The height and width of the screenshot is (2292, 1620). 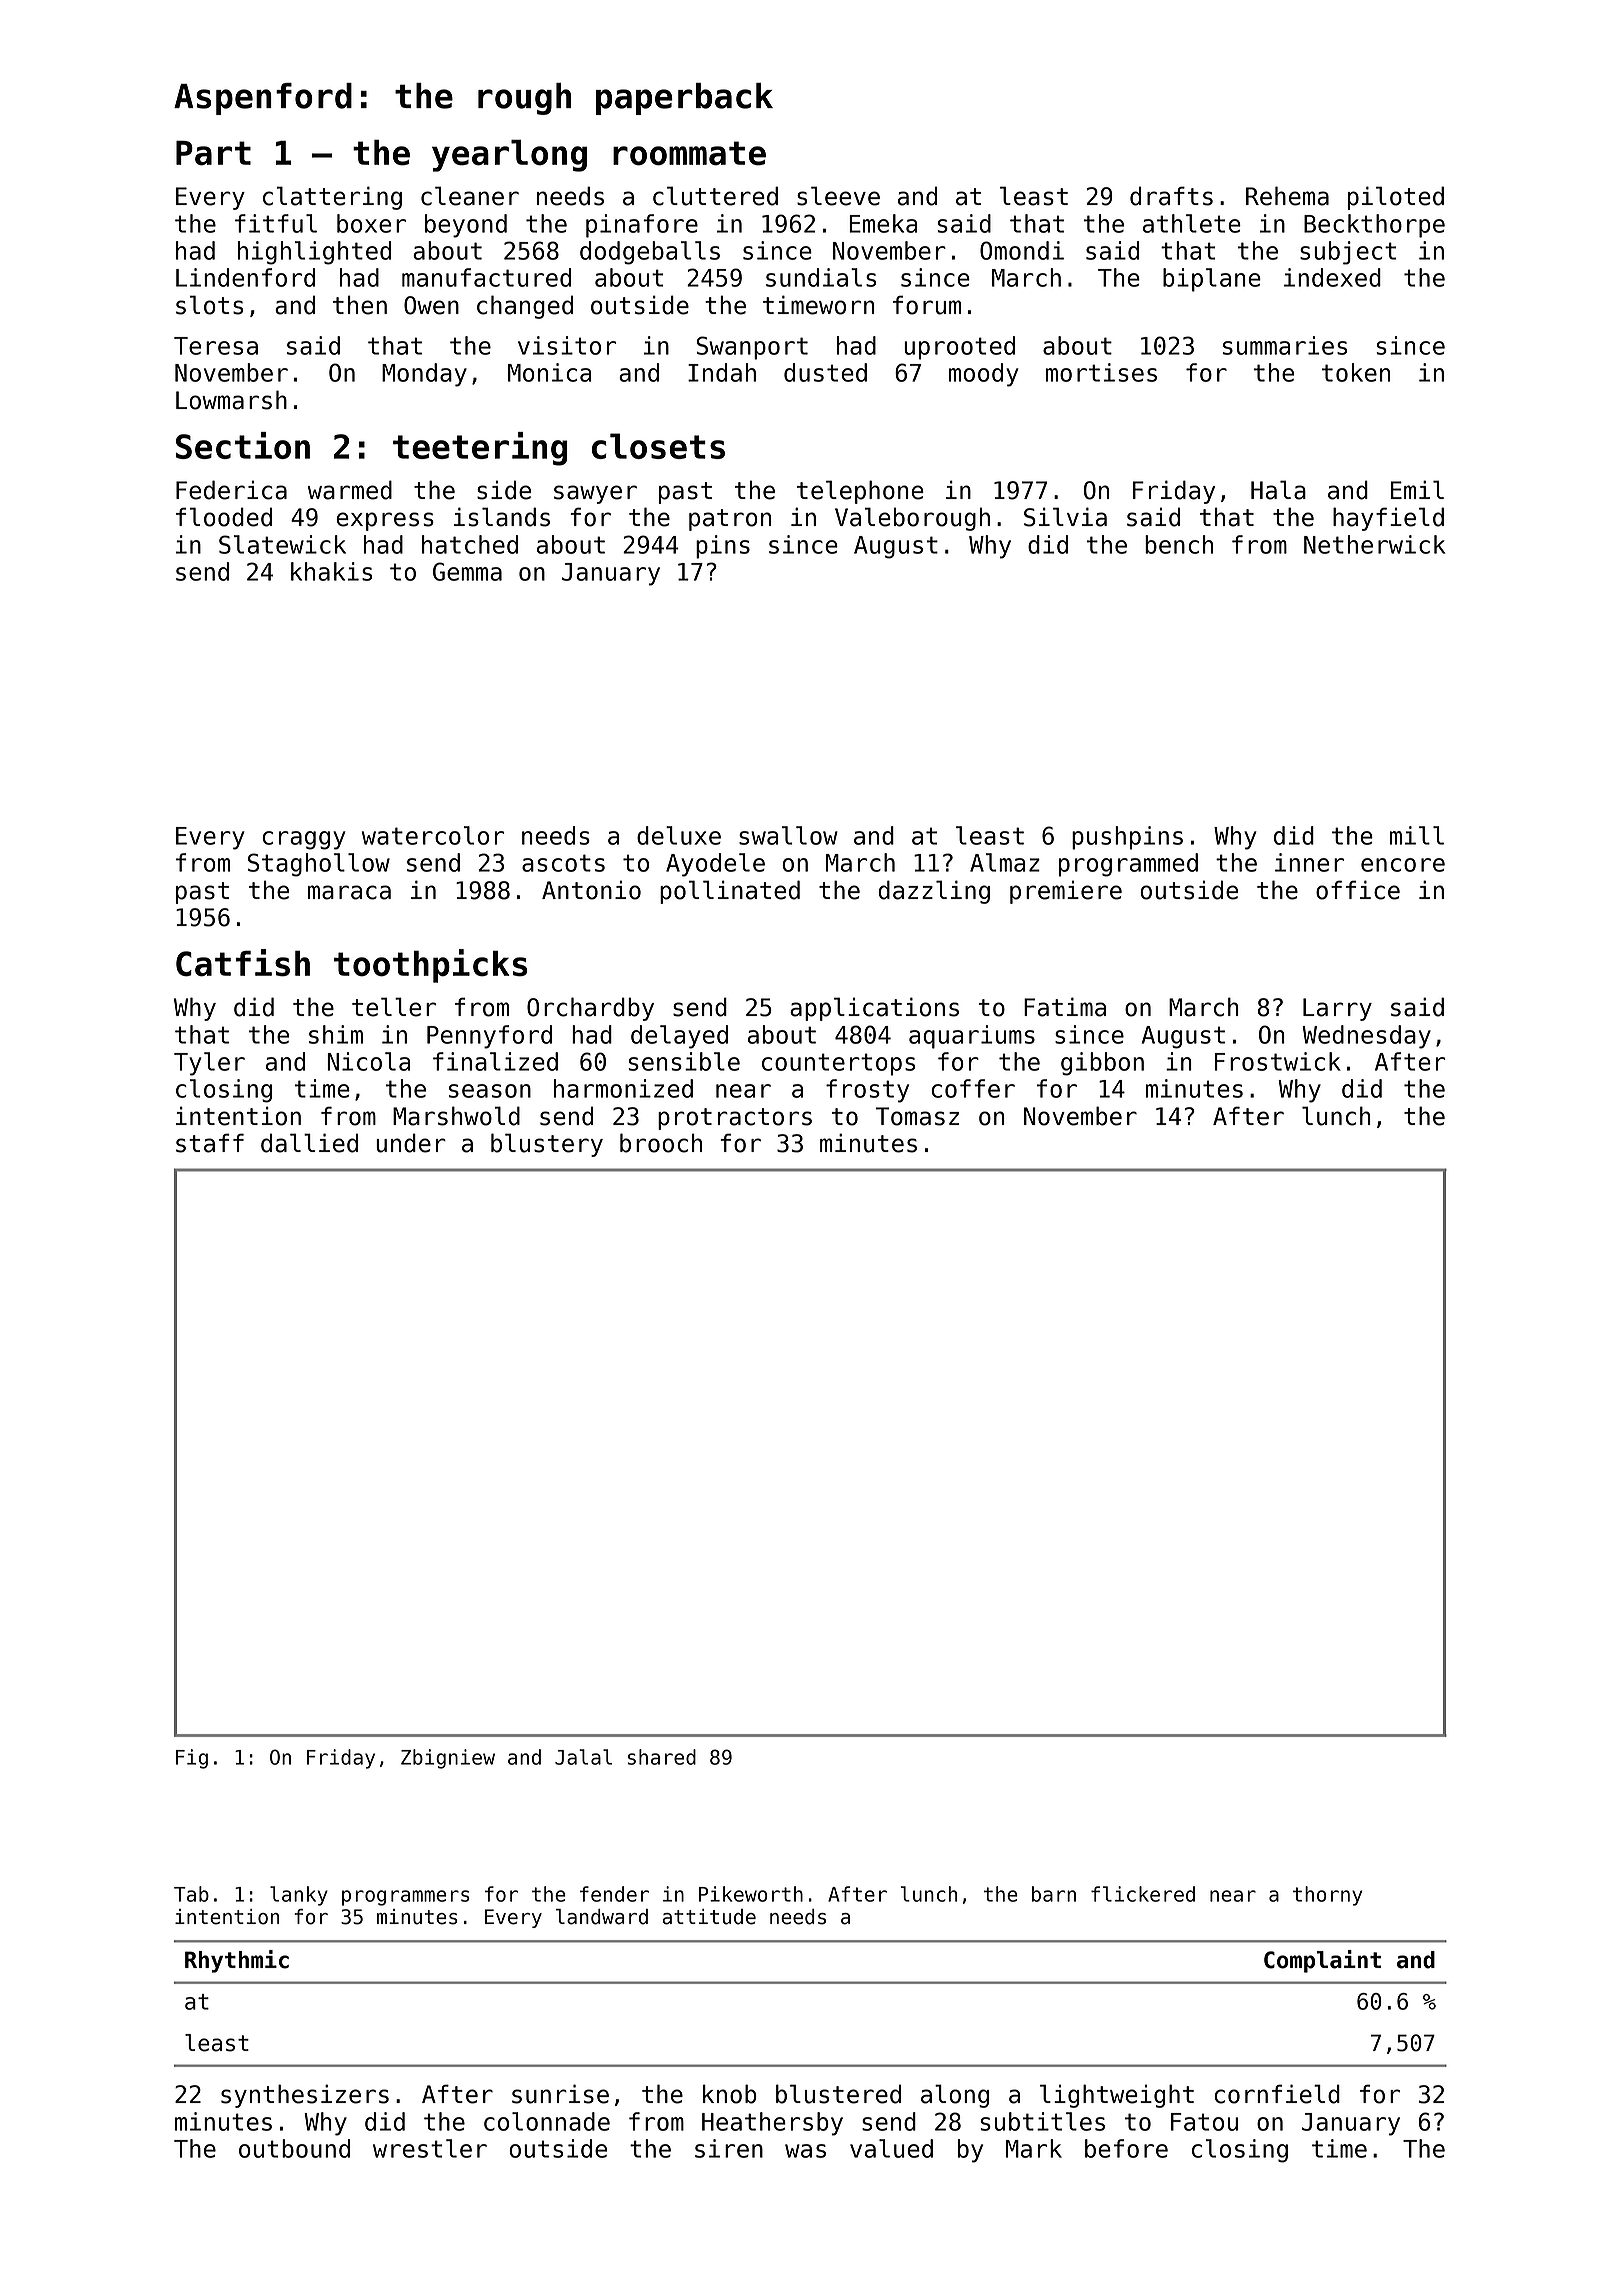 I want to click on Tomasz, so click(x=917, y=1116).
